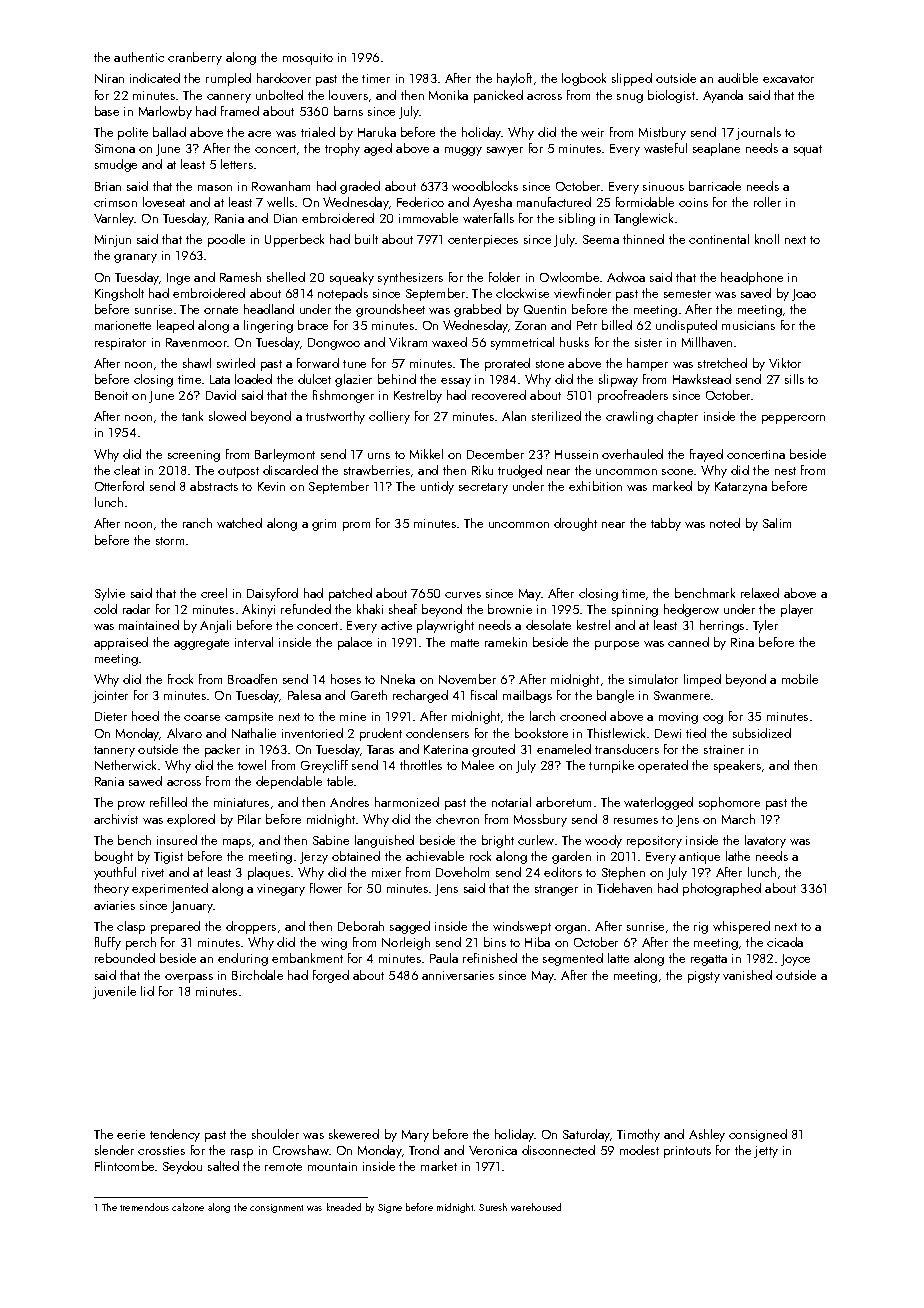  Describe the element at coordinates (448, 95) in the screenshot. I see `Monika` at that location.
